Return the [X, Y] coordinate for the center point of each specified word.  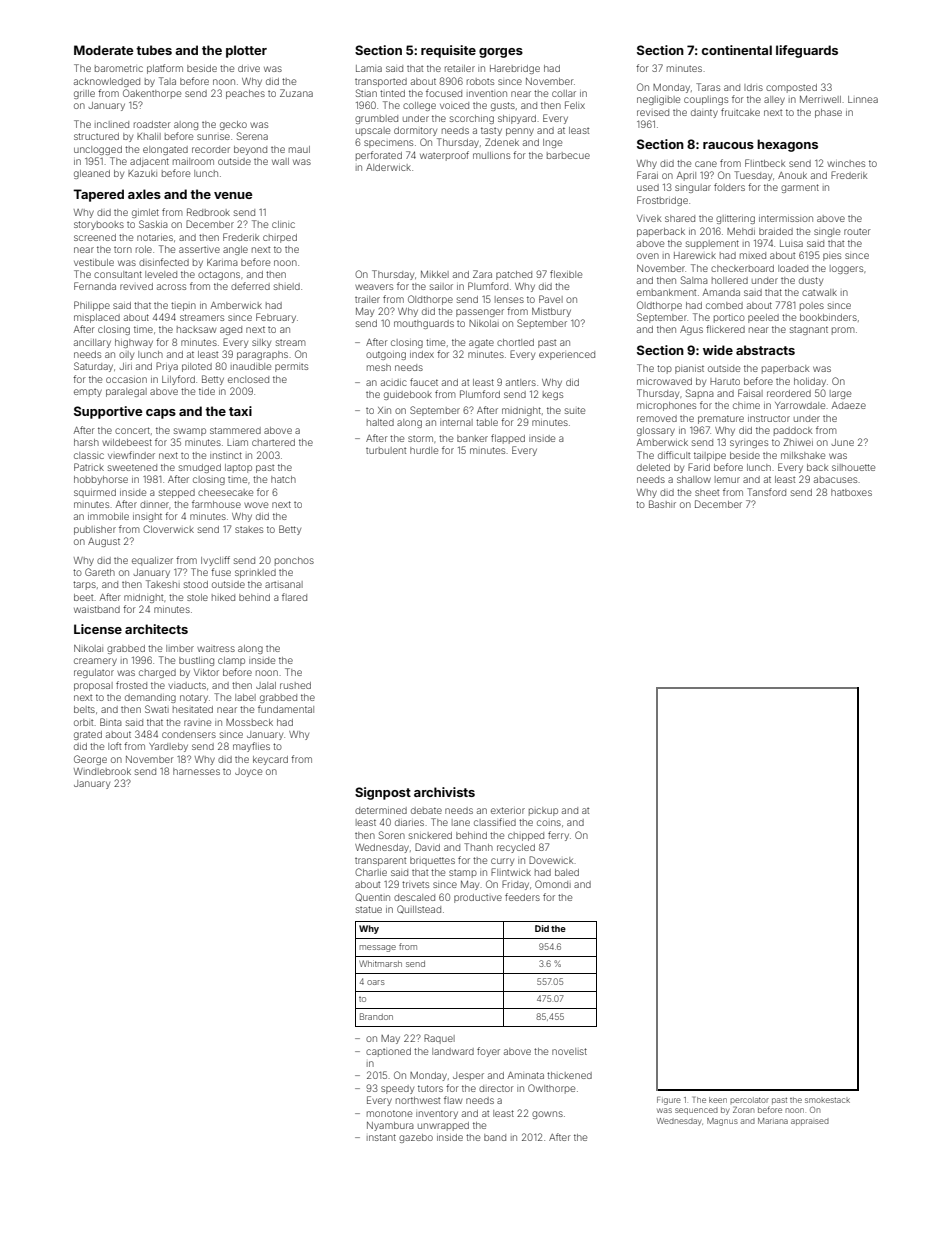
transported [381, 82]
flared [294, 597]
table [487, 422]
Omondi [553, 884]
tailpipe [710, 456]
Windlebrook [102, 771]
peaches [245, 94]
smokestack [827, 1100]
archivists [444, 792]
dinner [154, 504]
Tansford [766, 492]
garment [800, 188]
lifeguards [807, 51]
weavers [374, 287]
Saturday [93, 367]
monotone [389, 1113]
